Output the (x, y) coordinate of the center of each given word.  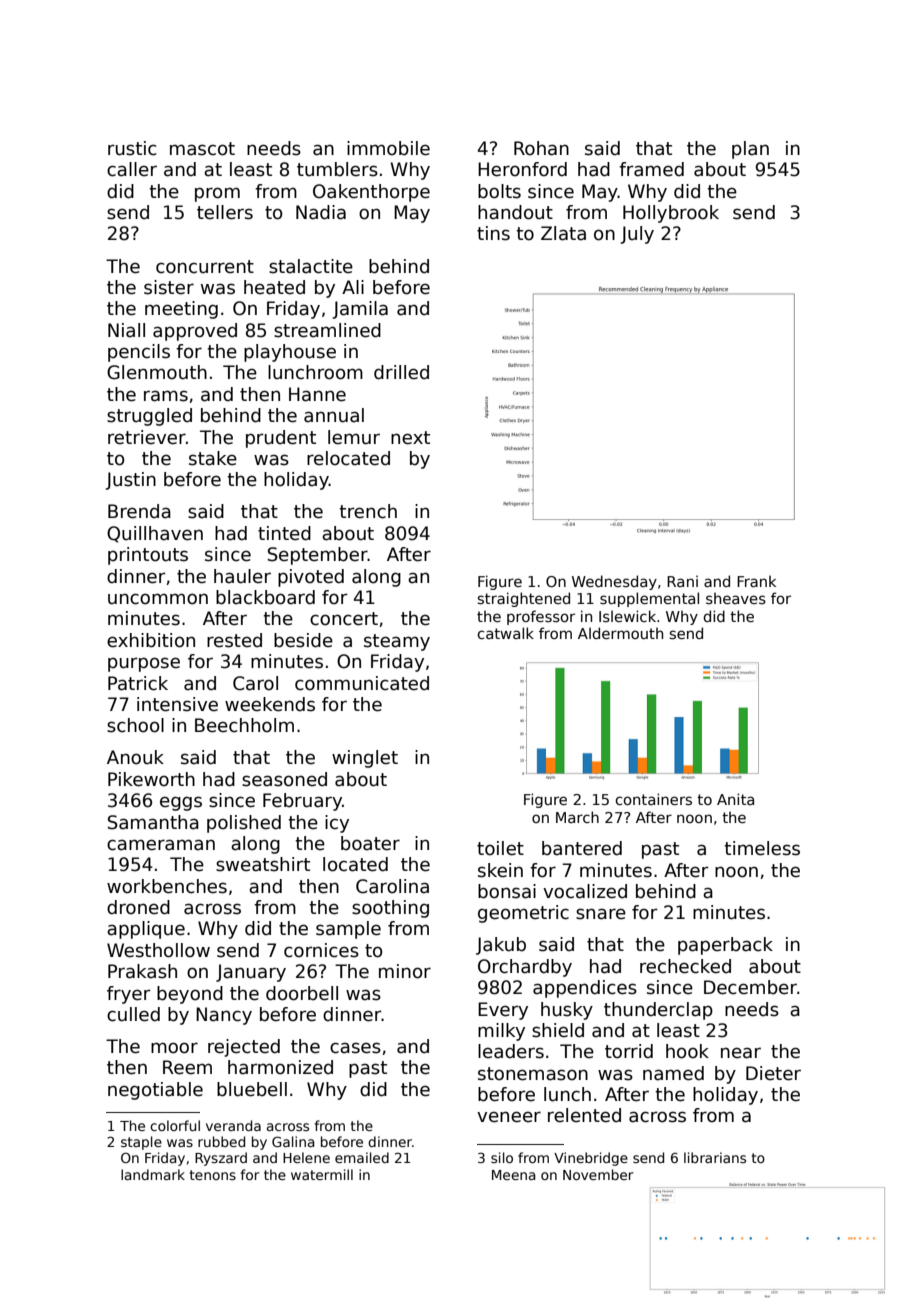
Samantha (153, 822)
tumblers (337, 169)
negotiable (155, 1091)
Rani (682, 581)
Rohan (541, 148)
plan (750, 150)
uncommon (158, 599)
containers (653, 799)
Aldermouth (620, 633)
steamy (397, 642)
